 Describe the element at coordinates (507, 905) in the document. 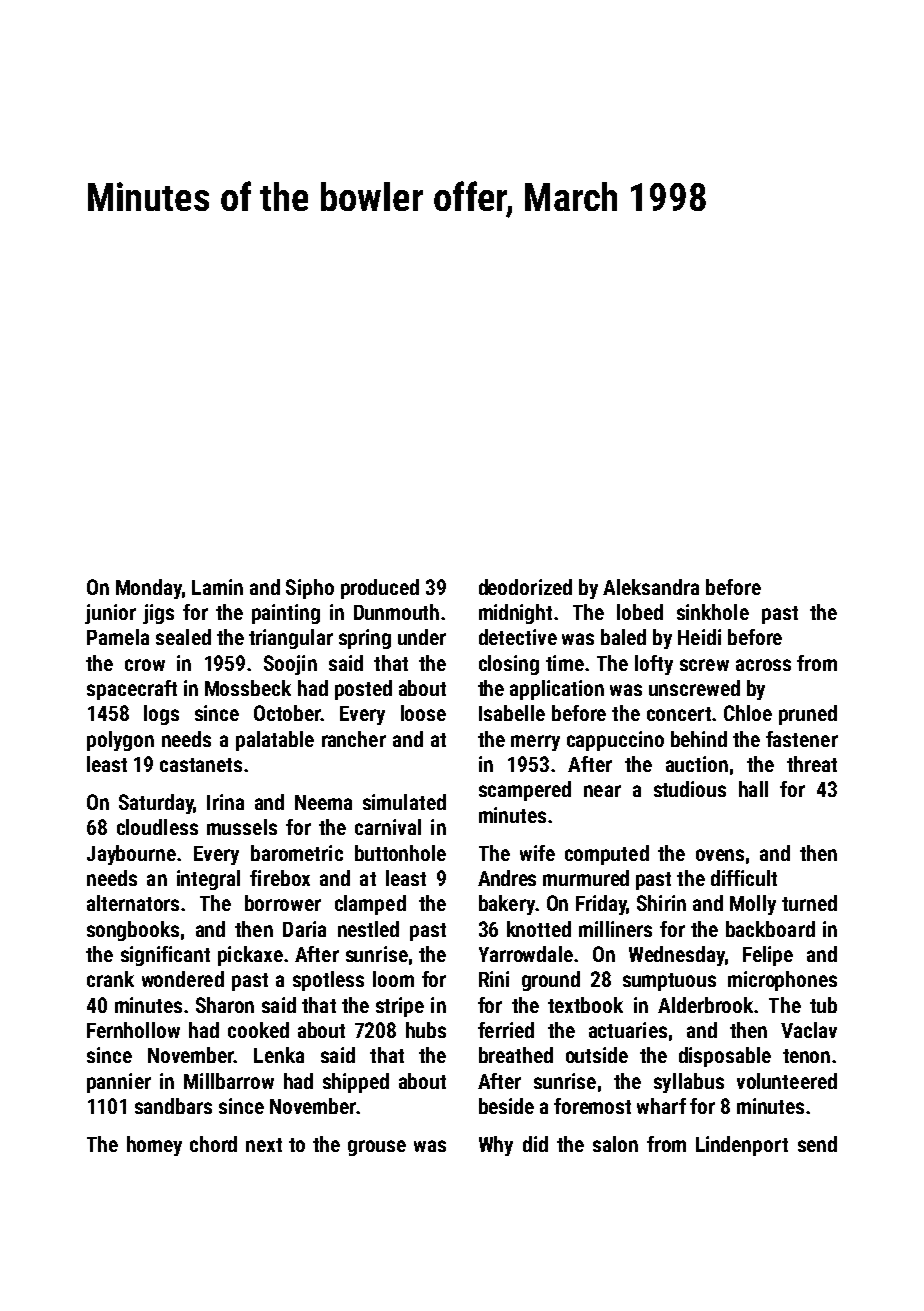

I see `bakery` at that location.
